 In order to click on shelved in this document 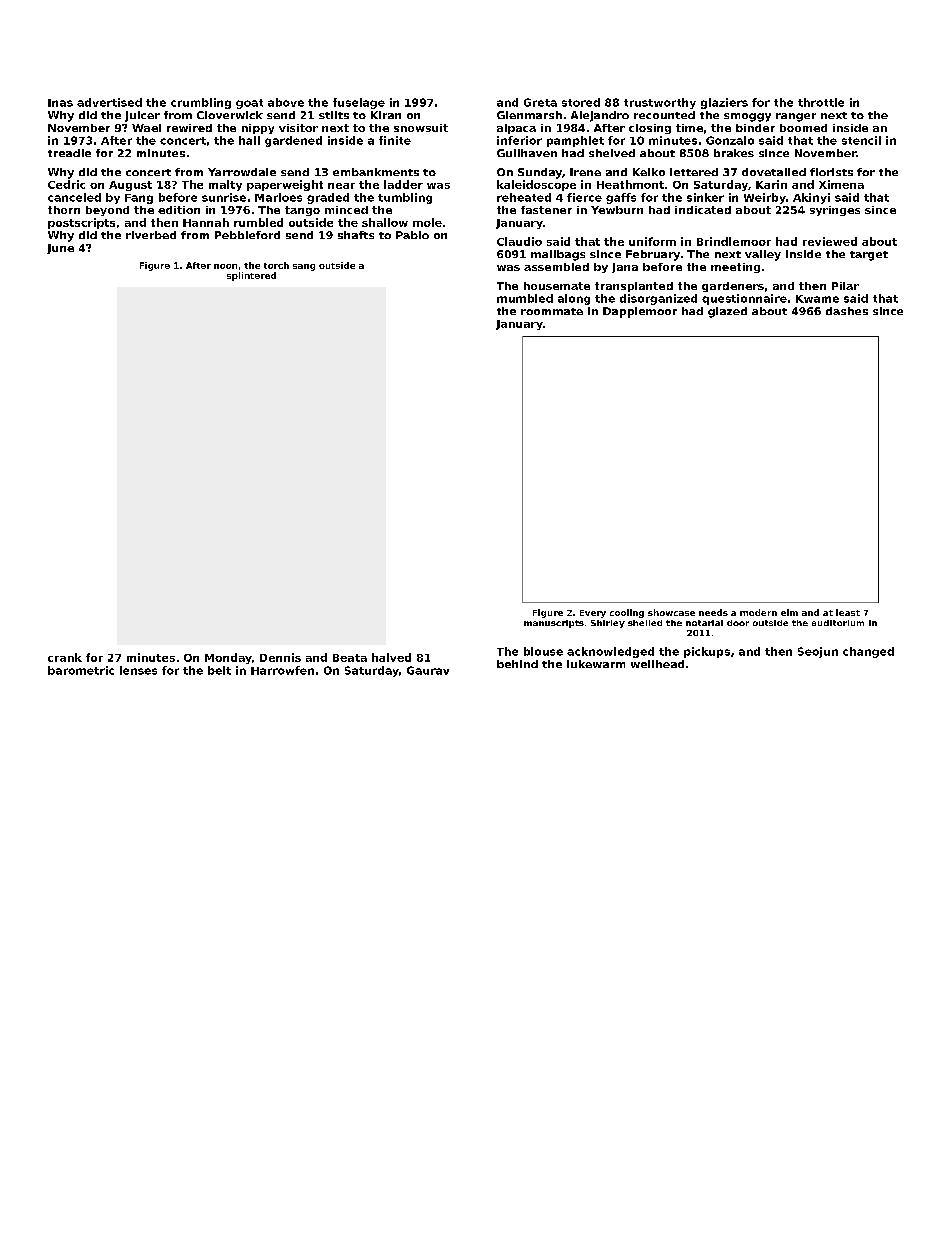, I will do `click(612, 153)`.
